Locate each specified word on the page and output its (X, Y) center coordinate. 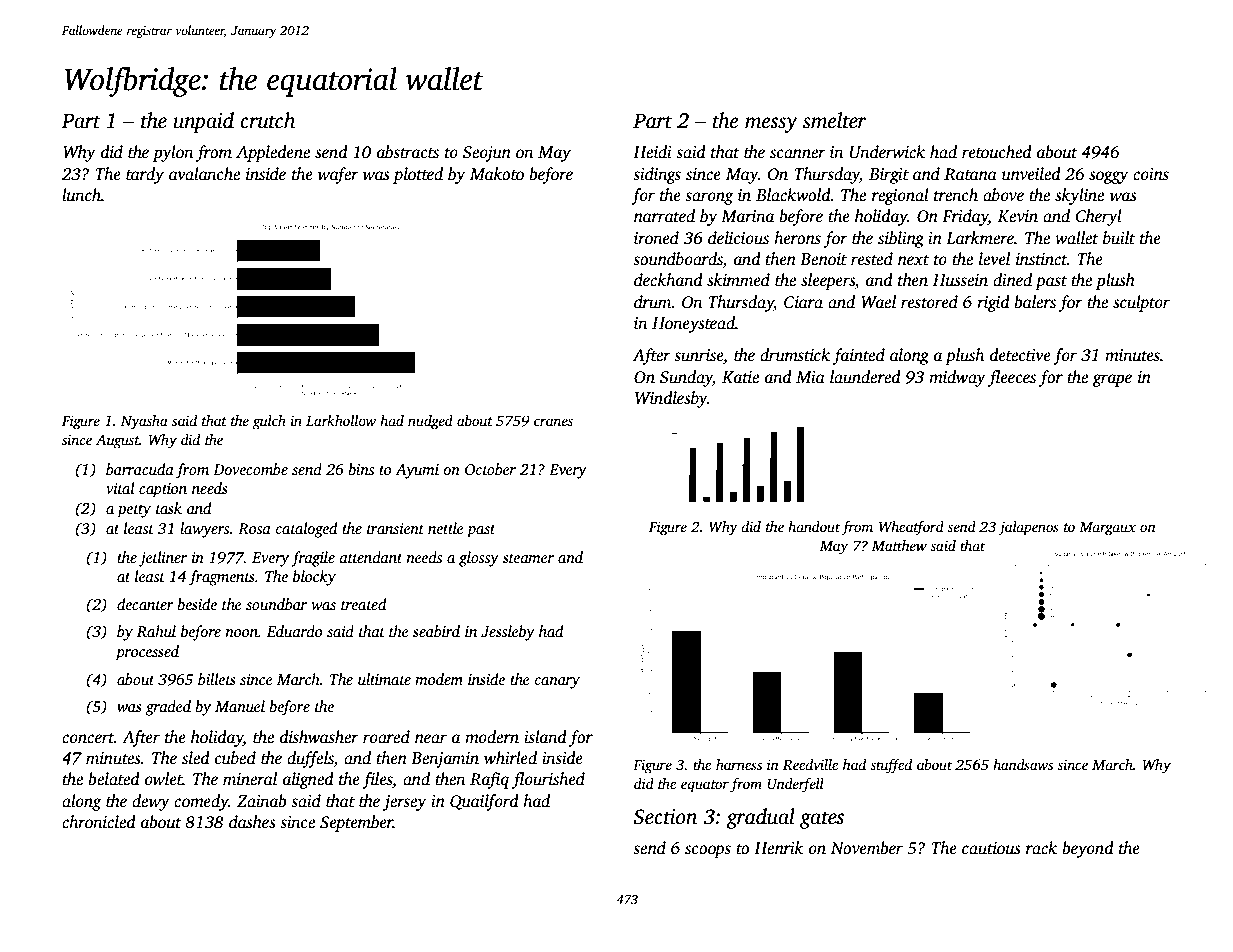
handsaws (1023, 764)
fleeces (1012, 378)
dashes (252, 822)
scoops (708, 851)
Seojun (487, 154)
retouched (997, 152)
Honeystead (693, 324)
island (545, 737)
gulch (269, 422)
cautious (991, 848)
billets (217, 679)
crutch (267, 120)
